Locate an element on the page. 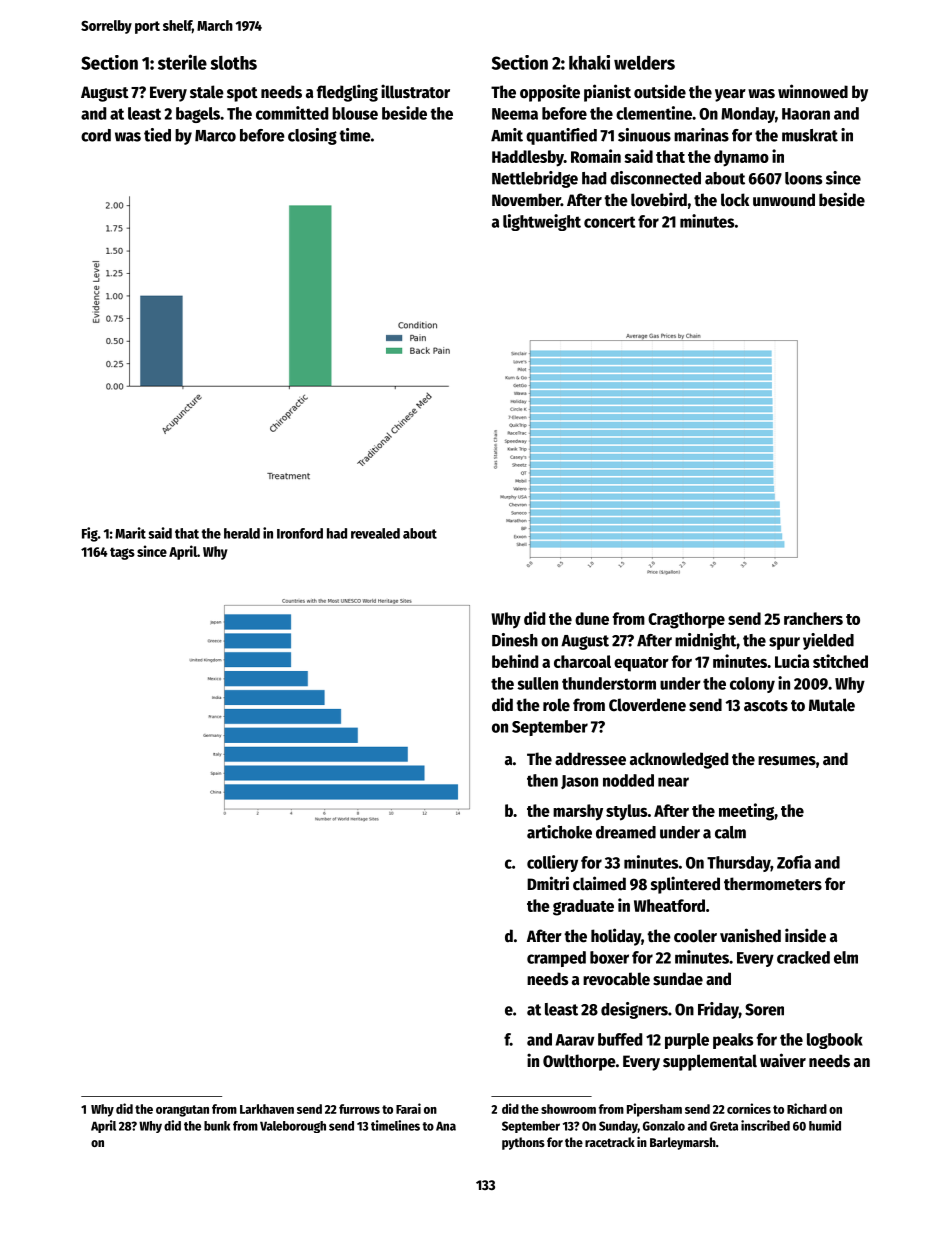 The height and width of the page is (1233, 952). Owlthorpe is located at coordinates (579, 1062).
